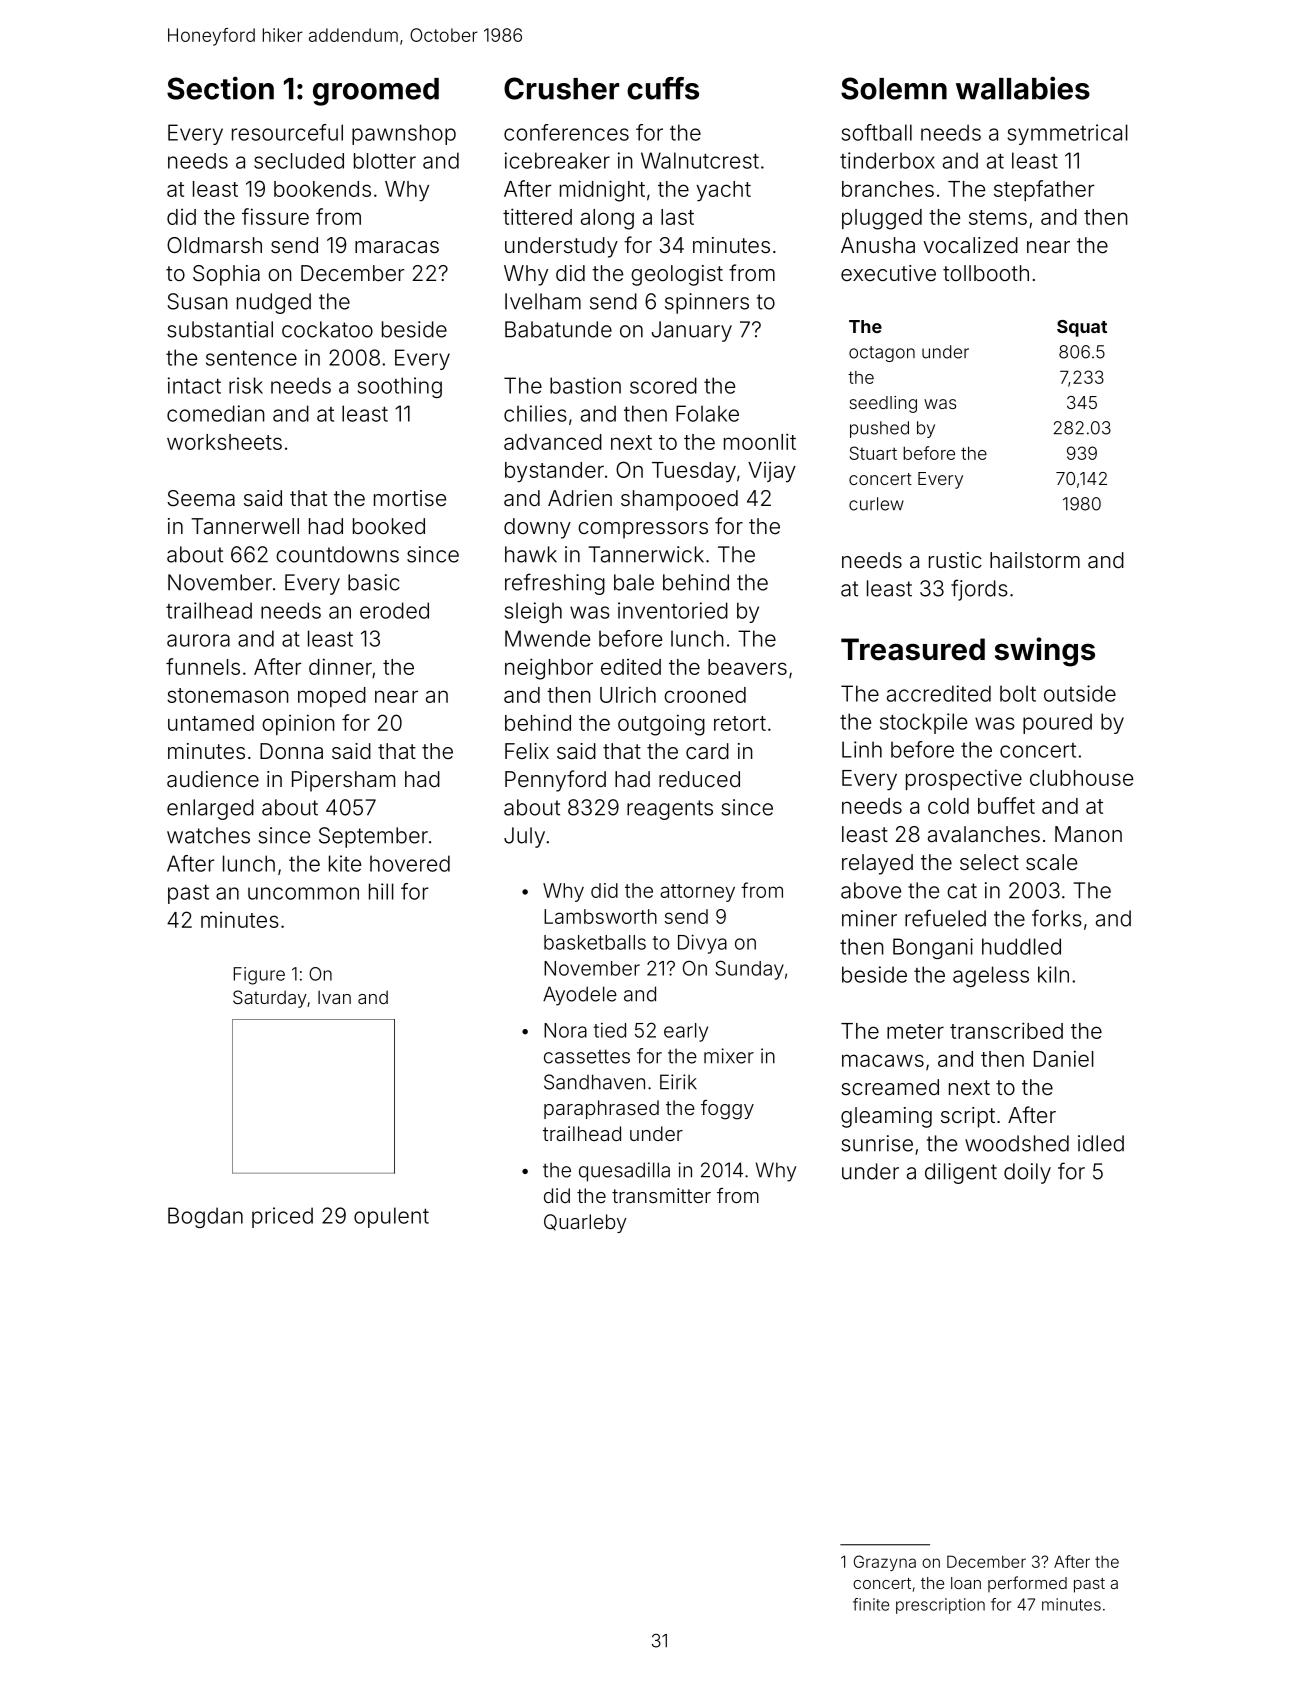 Image resolution: width=1301 pixels, height=1684 pixels. What do you see at coordinates (772, 472) in the page?
I see `Vijay` at bounding box center [772, 472].
